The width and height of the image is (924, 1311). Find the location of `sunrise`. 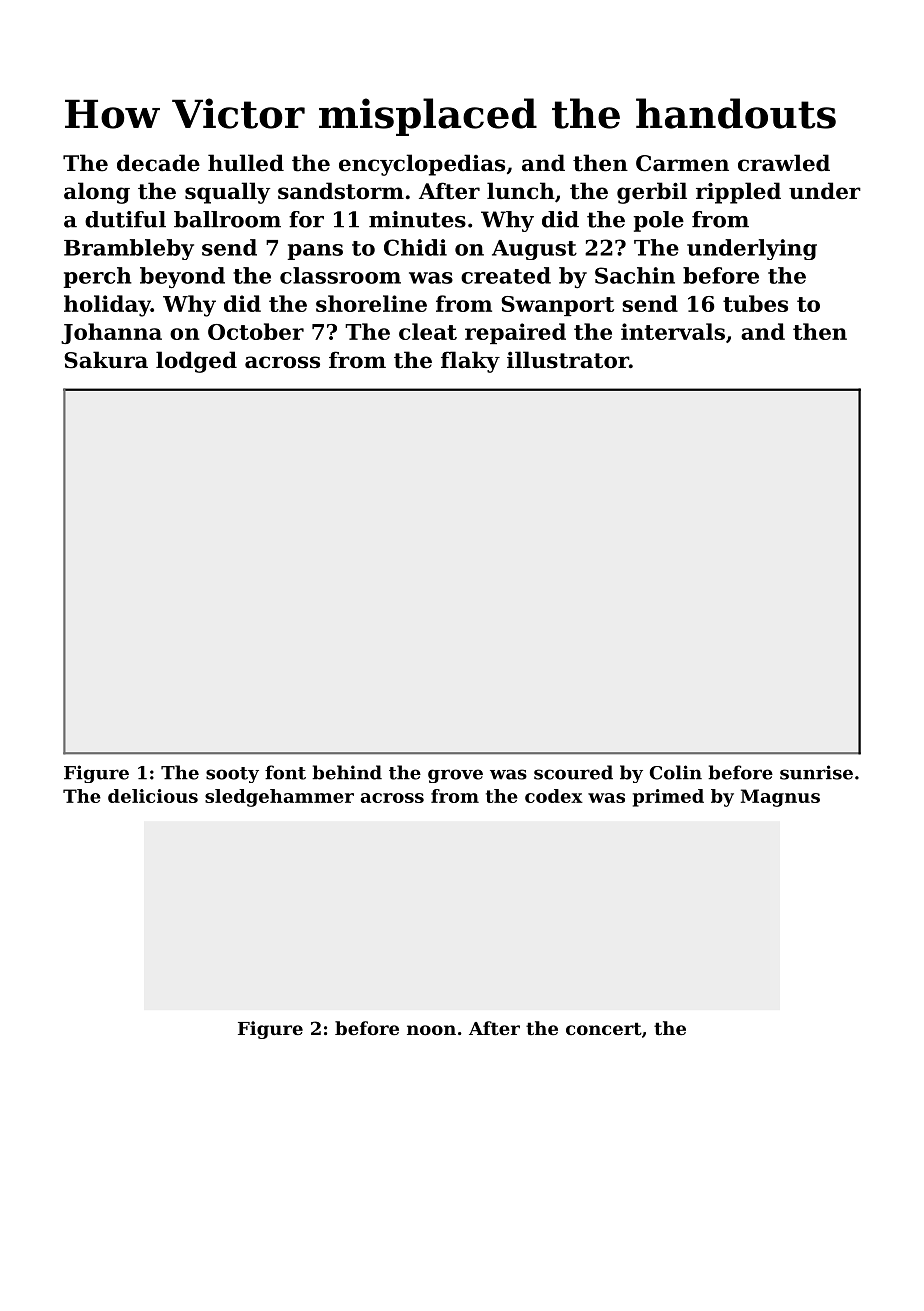

sunrise is located at coordinates (816, 772).
